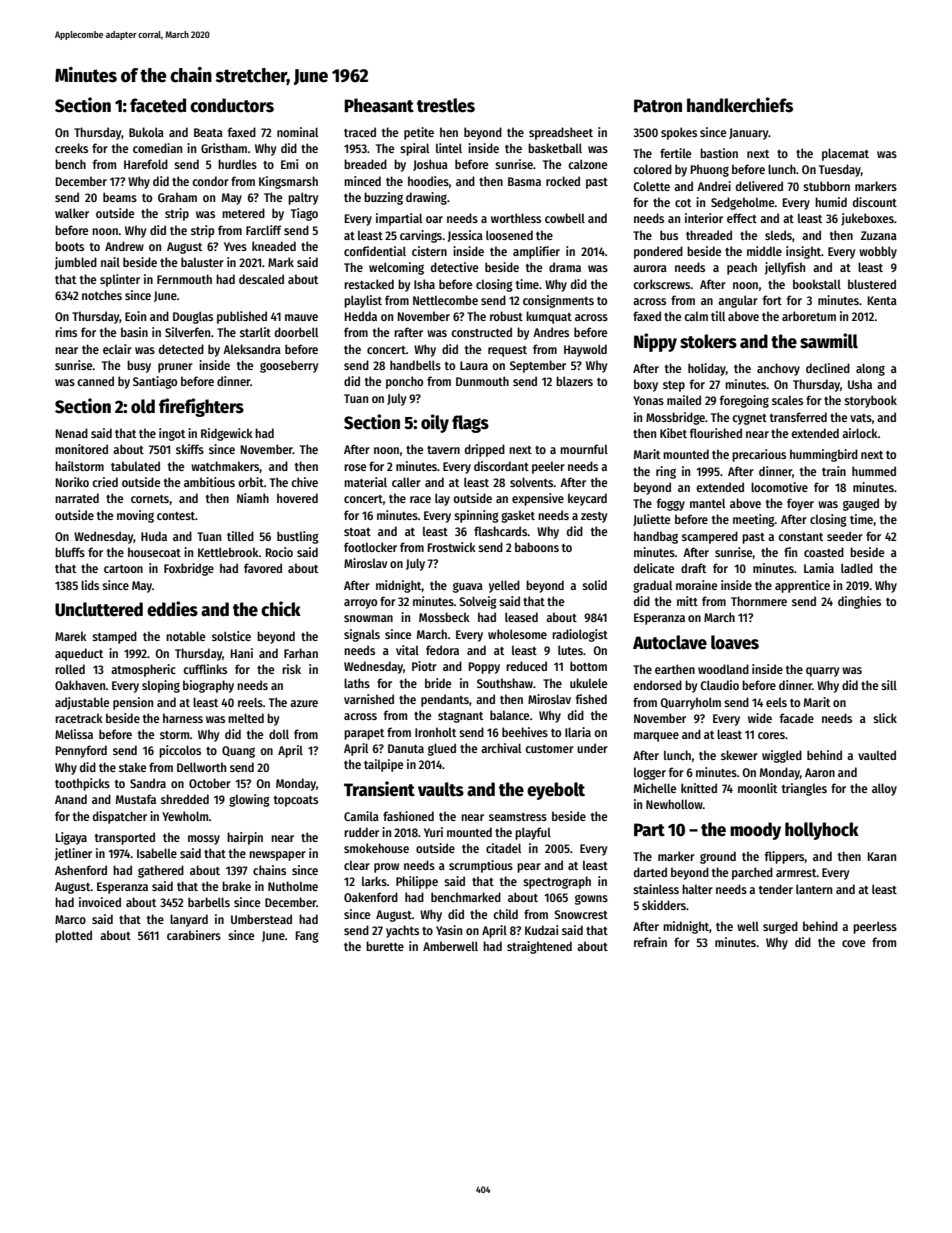  What do you see at coordinates (740, 105) in the screenshot?
I see `handkerchiefs` at bounding box center [740, 105].
